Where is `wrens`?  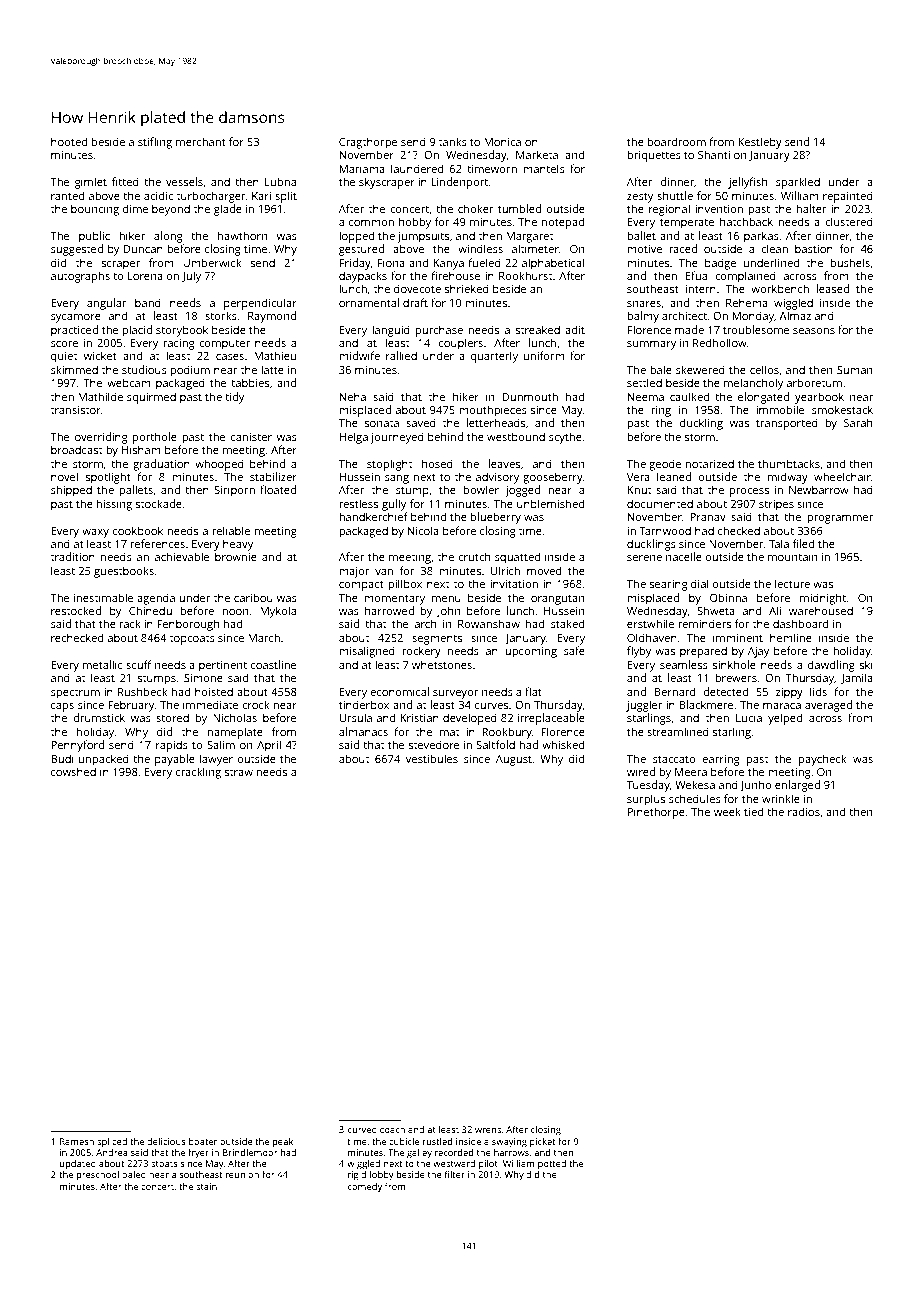
wrens is located at coordinates (488, 1130).
